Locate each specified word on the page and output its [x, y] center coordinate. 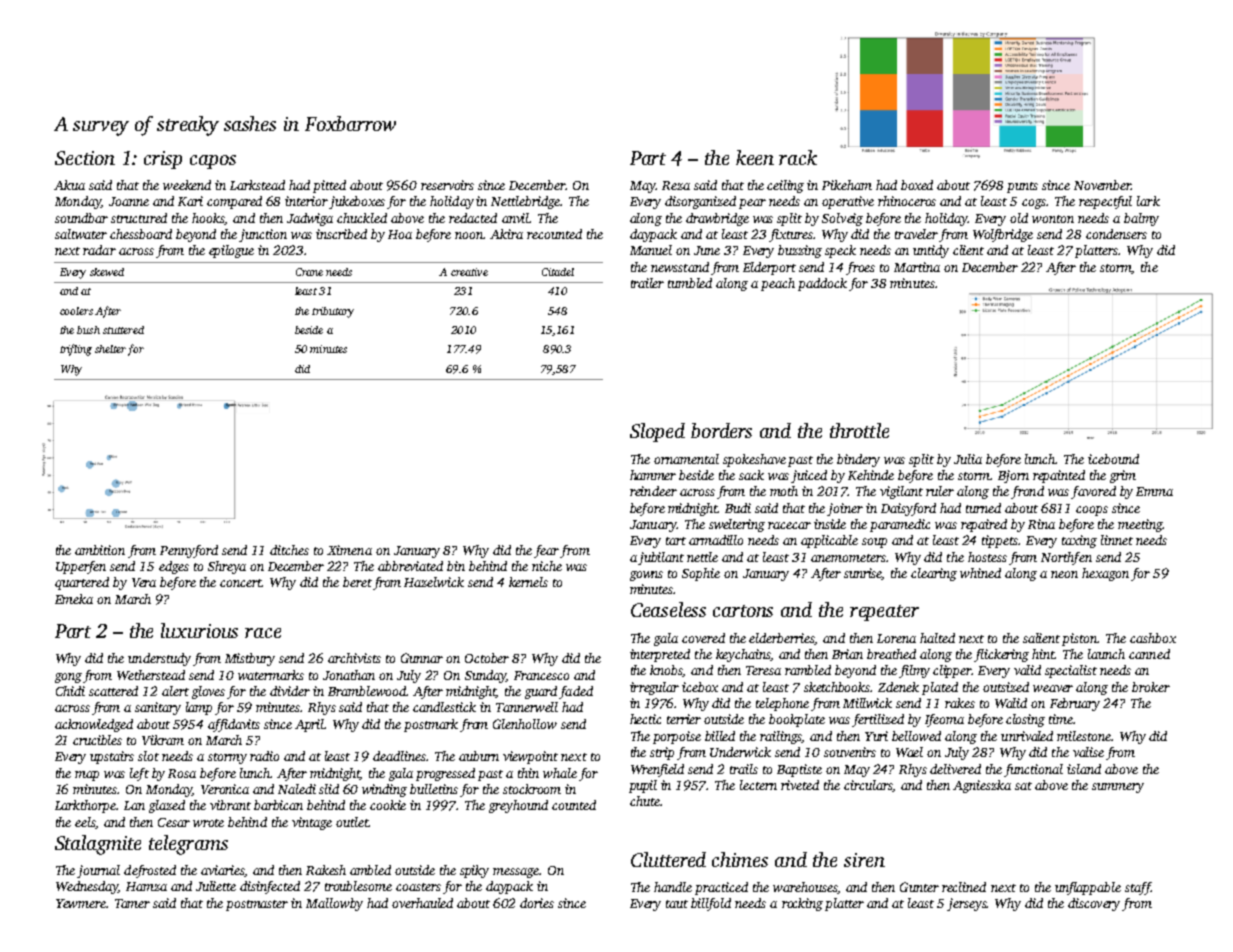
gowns [646, 576]
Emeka [74, 599]
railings [781, 737]
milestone [1084, 736]
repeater [884, 613]
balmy [1141, 219]
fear [546, 551]
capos [213, 162]
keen [755, 157]
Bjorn [1013, 476]
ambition [100, 550]
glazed [167, 806]
